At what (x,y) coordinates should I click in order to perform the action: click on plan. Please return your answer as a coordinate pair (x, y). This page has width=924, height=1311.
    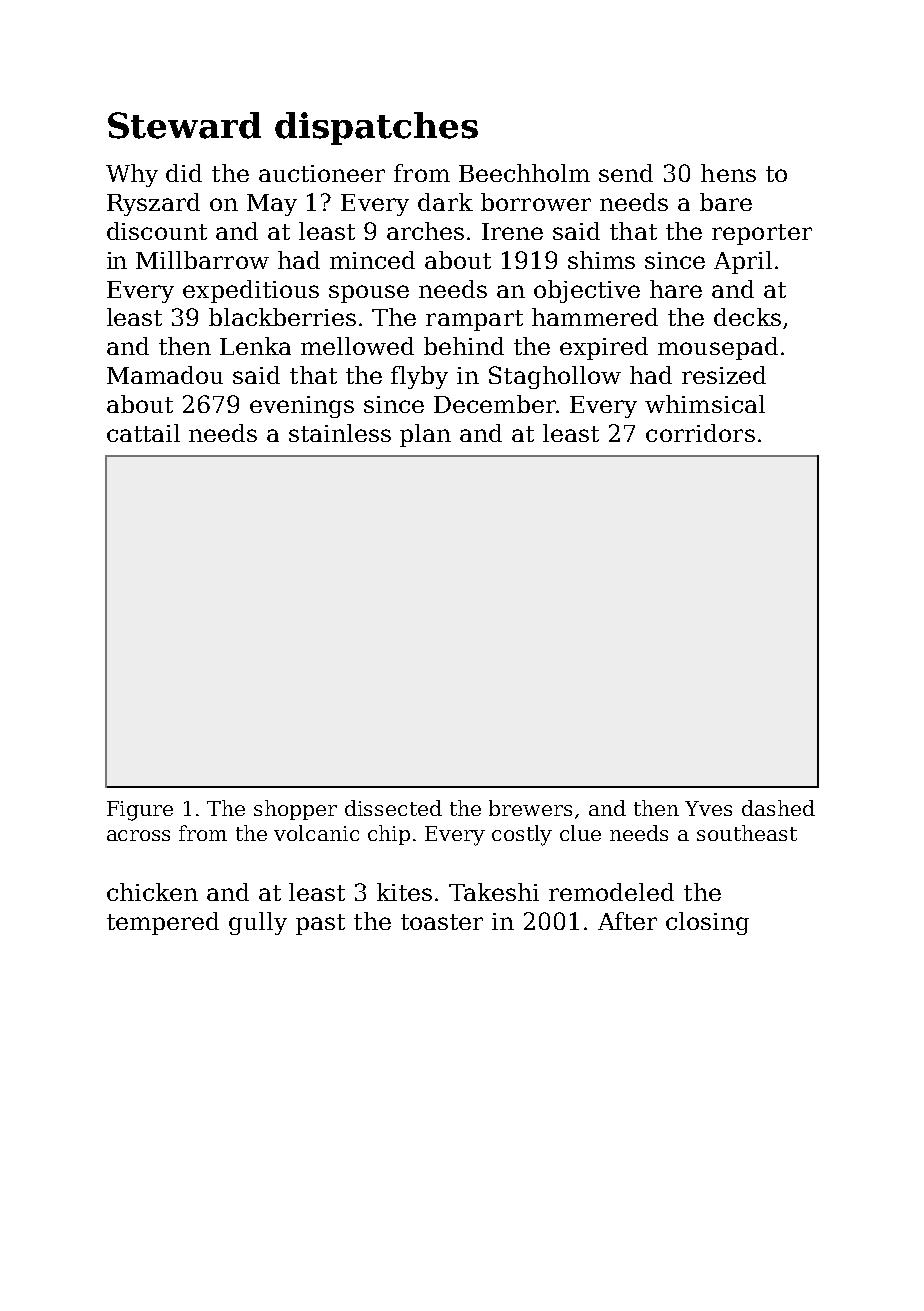
    Looking at the image, I should click on (425, 435).
